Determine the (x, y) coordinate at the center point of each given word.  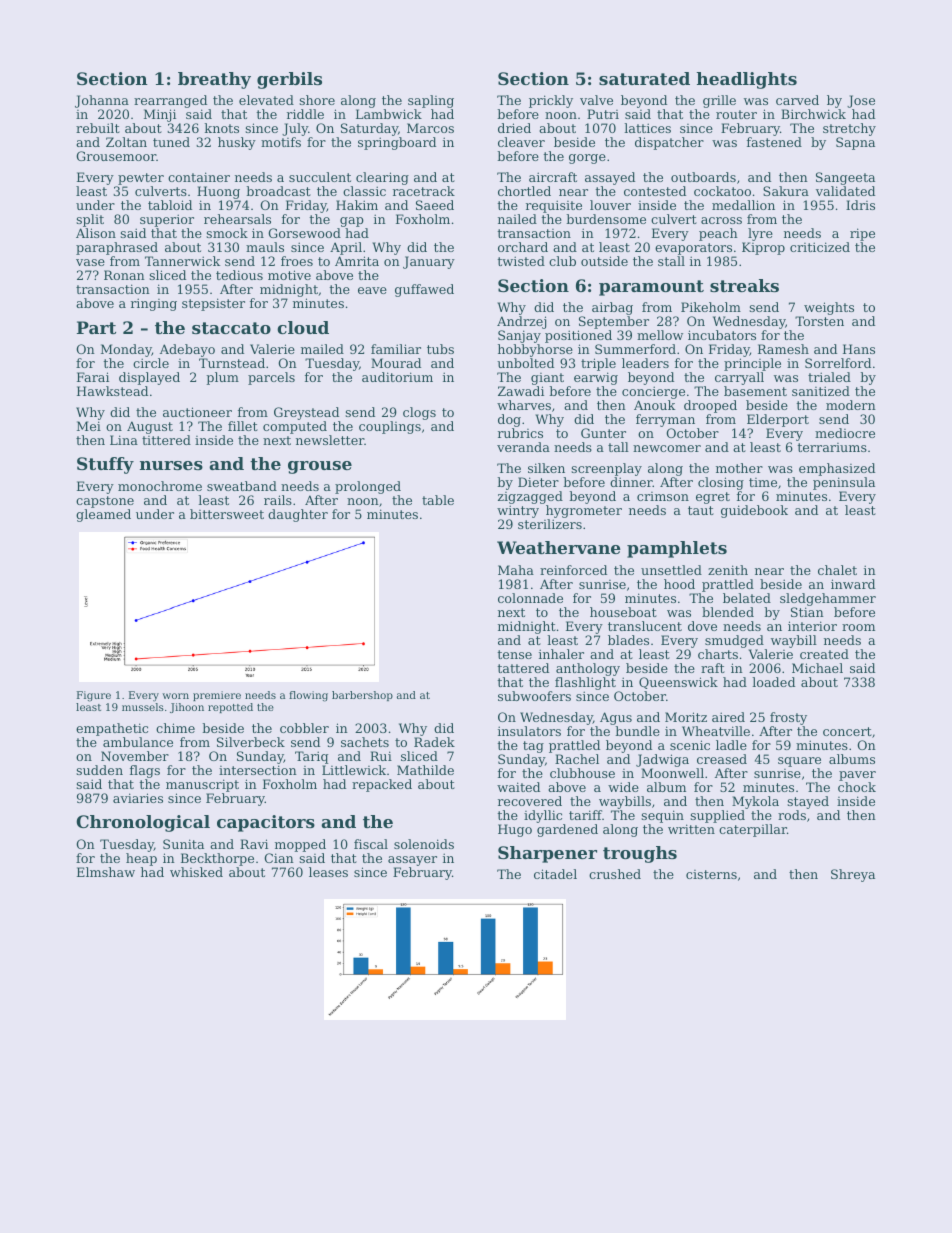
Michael (817, 668)
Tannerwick (182, 261)
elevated (266, 100)
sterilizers (550, 524)
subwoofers (534, 696)
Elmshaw (106, 872)
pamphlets (677, 549)
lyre (760, 235)
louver (610, 205)
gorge (587, 159)
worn (175, 696)
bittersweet (227, 514)
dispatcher (669, 143)
